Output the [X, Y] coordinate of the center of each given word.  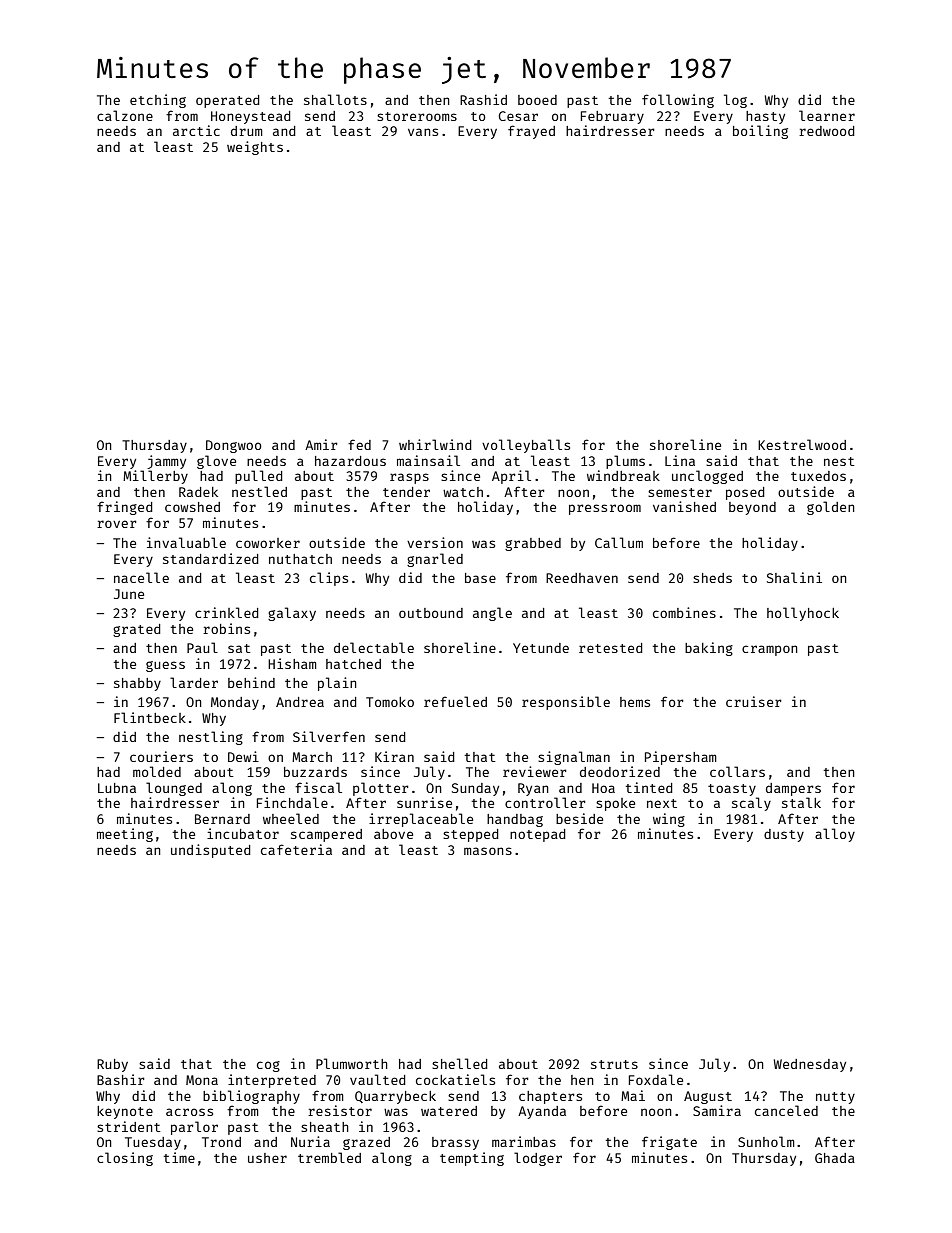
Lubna [117, 788]
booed [537, 100]
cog [268, 1066]
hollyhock [803, 614]
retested [610, 648]
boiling [760, 132]
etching [158, 101]
